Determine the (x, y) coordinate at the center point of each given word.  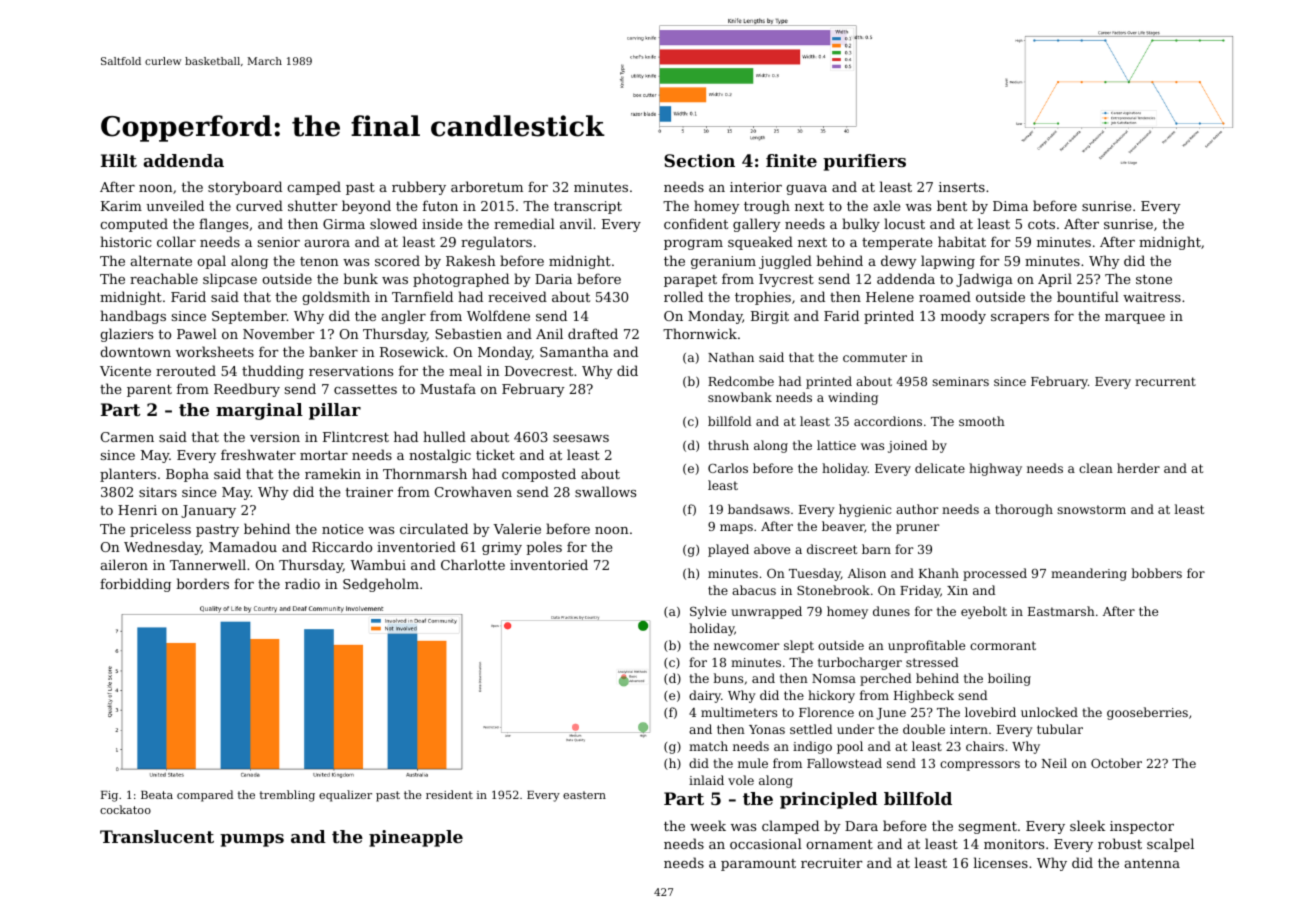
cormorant (1003, 645)
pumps (252, 840)
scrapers (1020, 319)
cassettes (365, 389)
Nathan (731, 357)
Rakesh (471, 260)
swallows (605, 491)
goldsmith (336, 298)
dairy (705, 696)
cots (1041, 224)
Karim (121, 206)
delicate (940, 468)
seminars (960, 381)
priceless (160, 530)
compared (205, 796)
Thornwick (700, 333)
